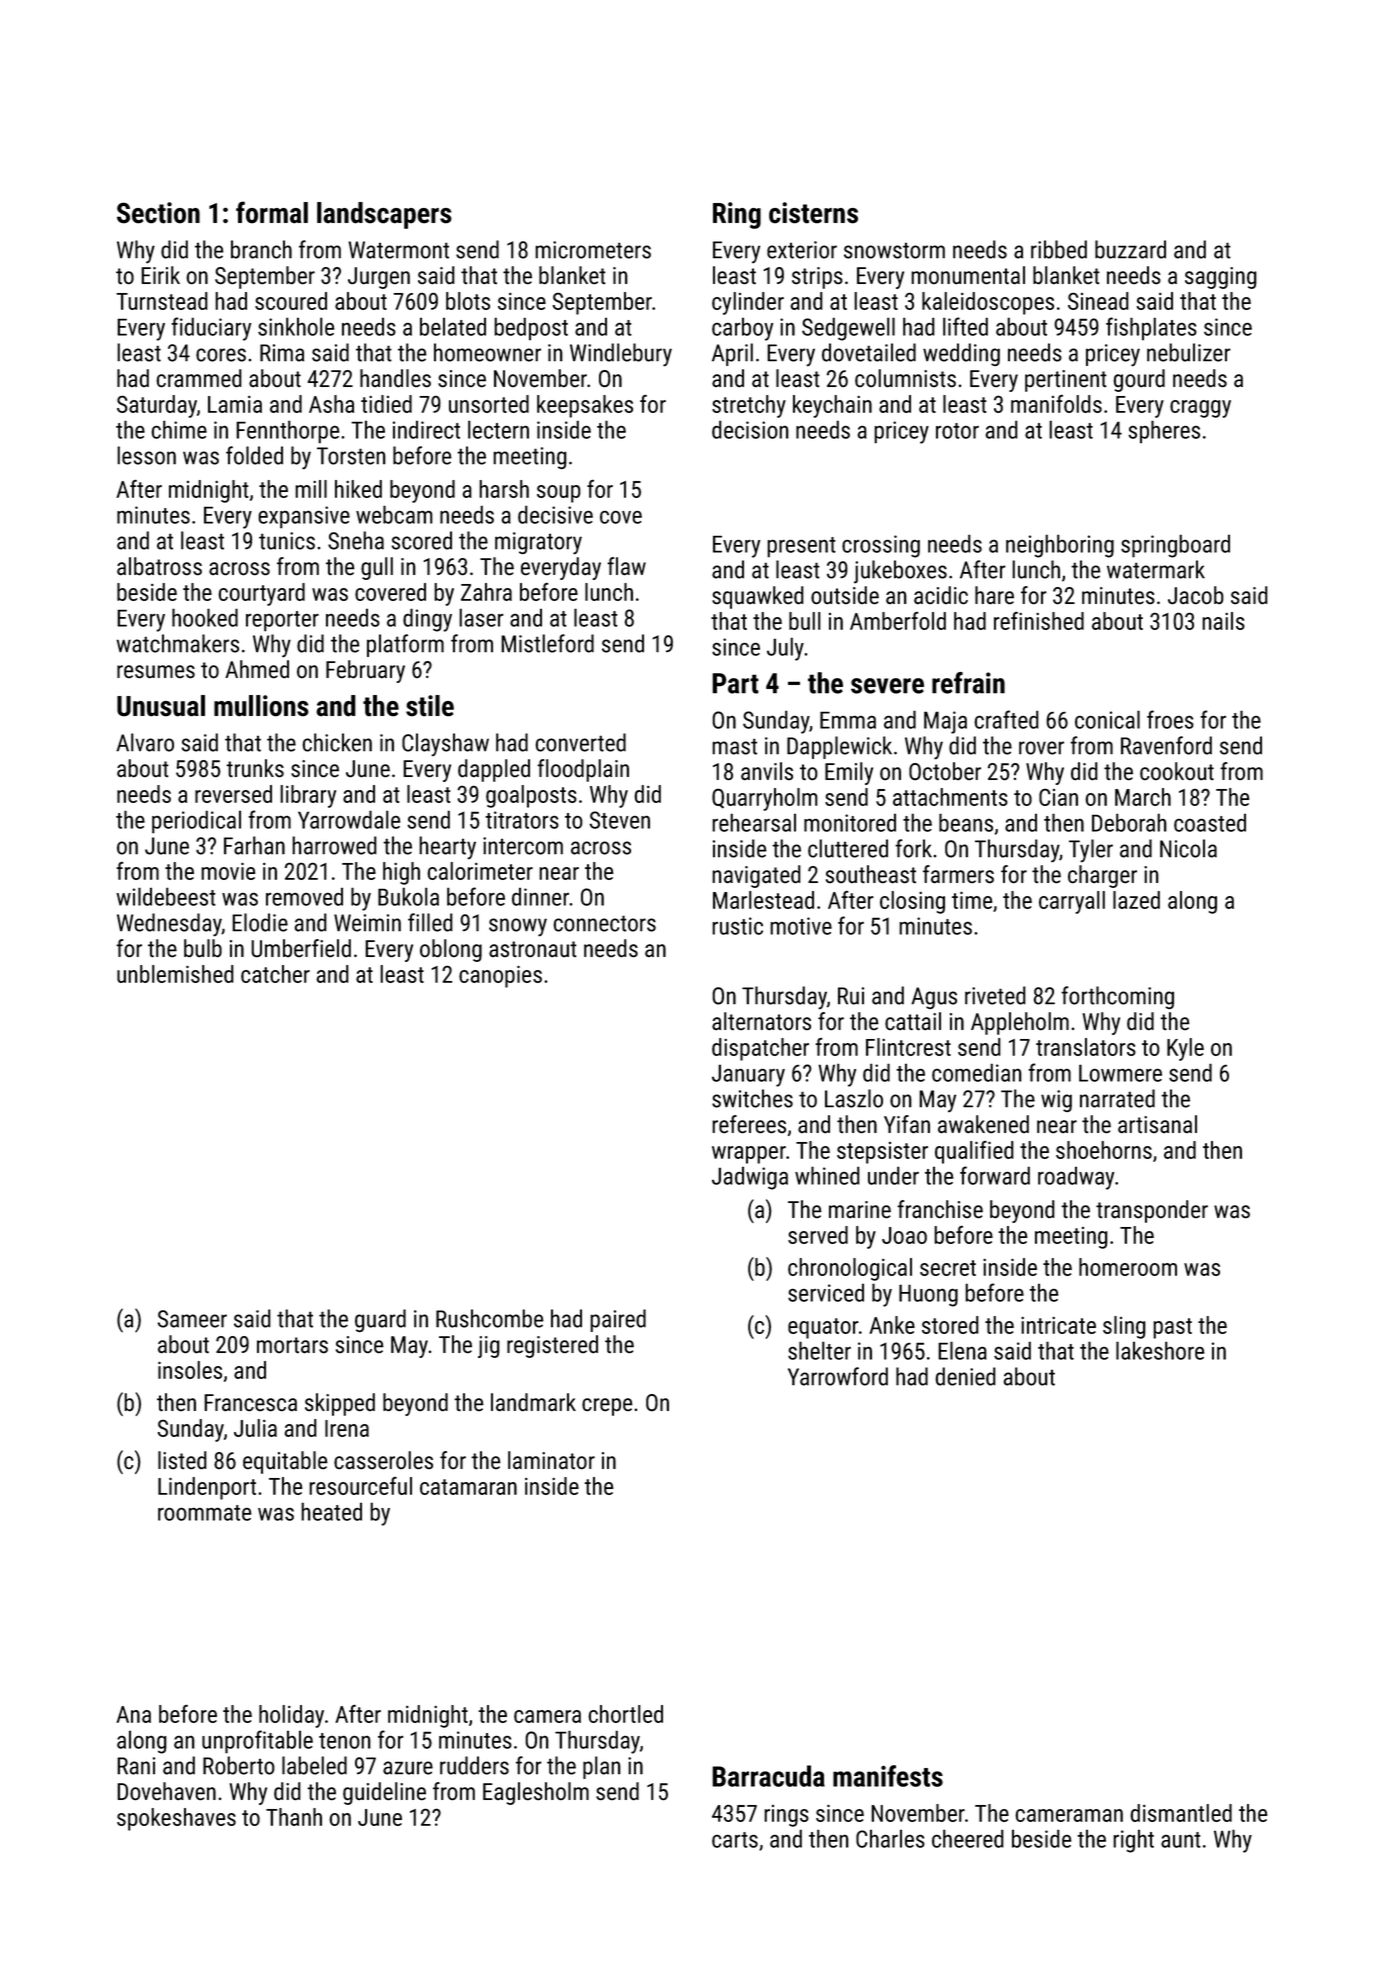 The width and height of the document is (1386, 1969). Describe the element at coordinates (384, 215) in the document. I see `landscapers` at that location.
